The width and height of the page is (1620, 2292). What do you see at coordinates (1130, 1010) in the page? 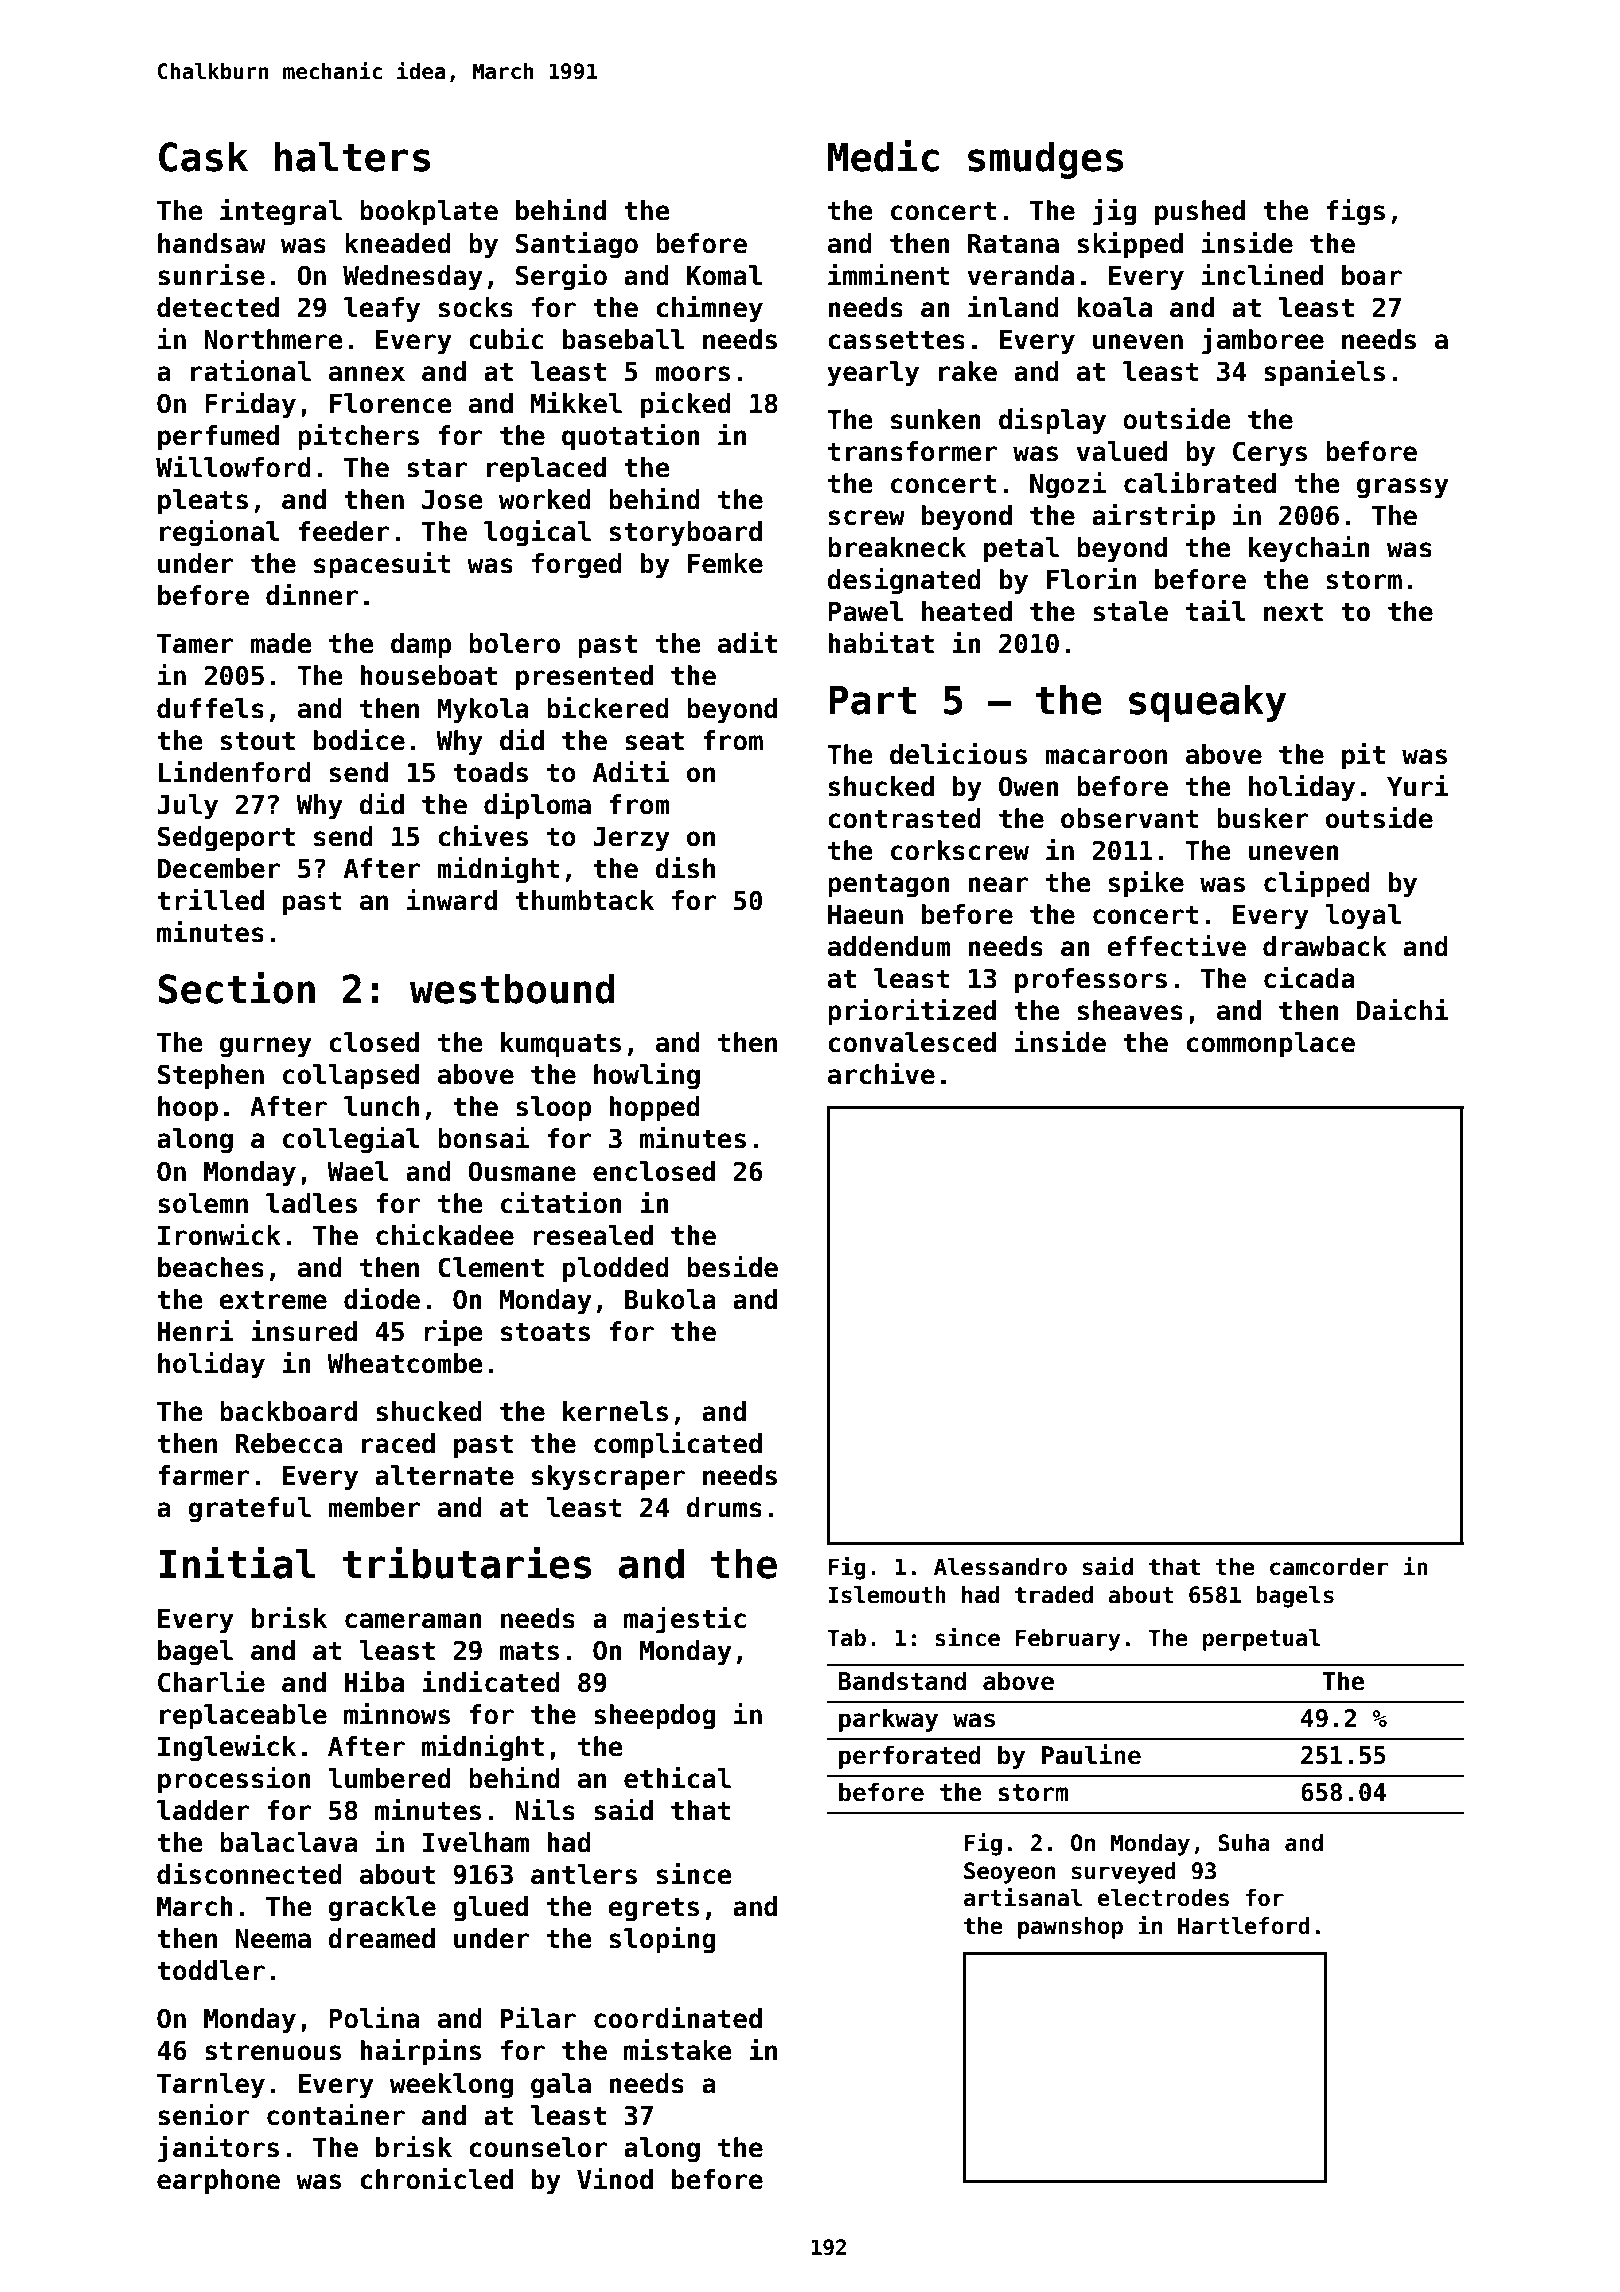
I see `sheaves` at bounding box center [1130, 1010].
